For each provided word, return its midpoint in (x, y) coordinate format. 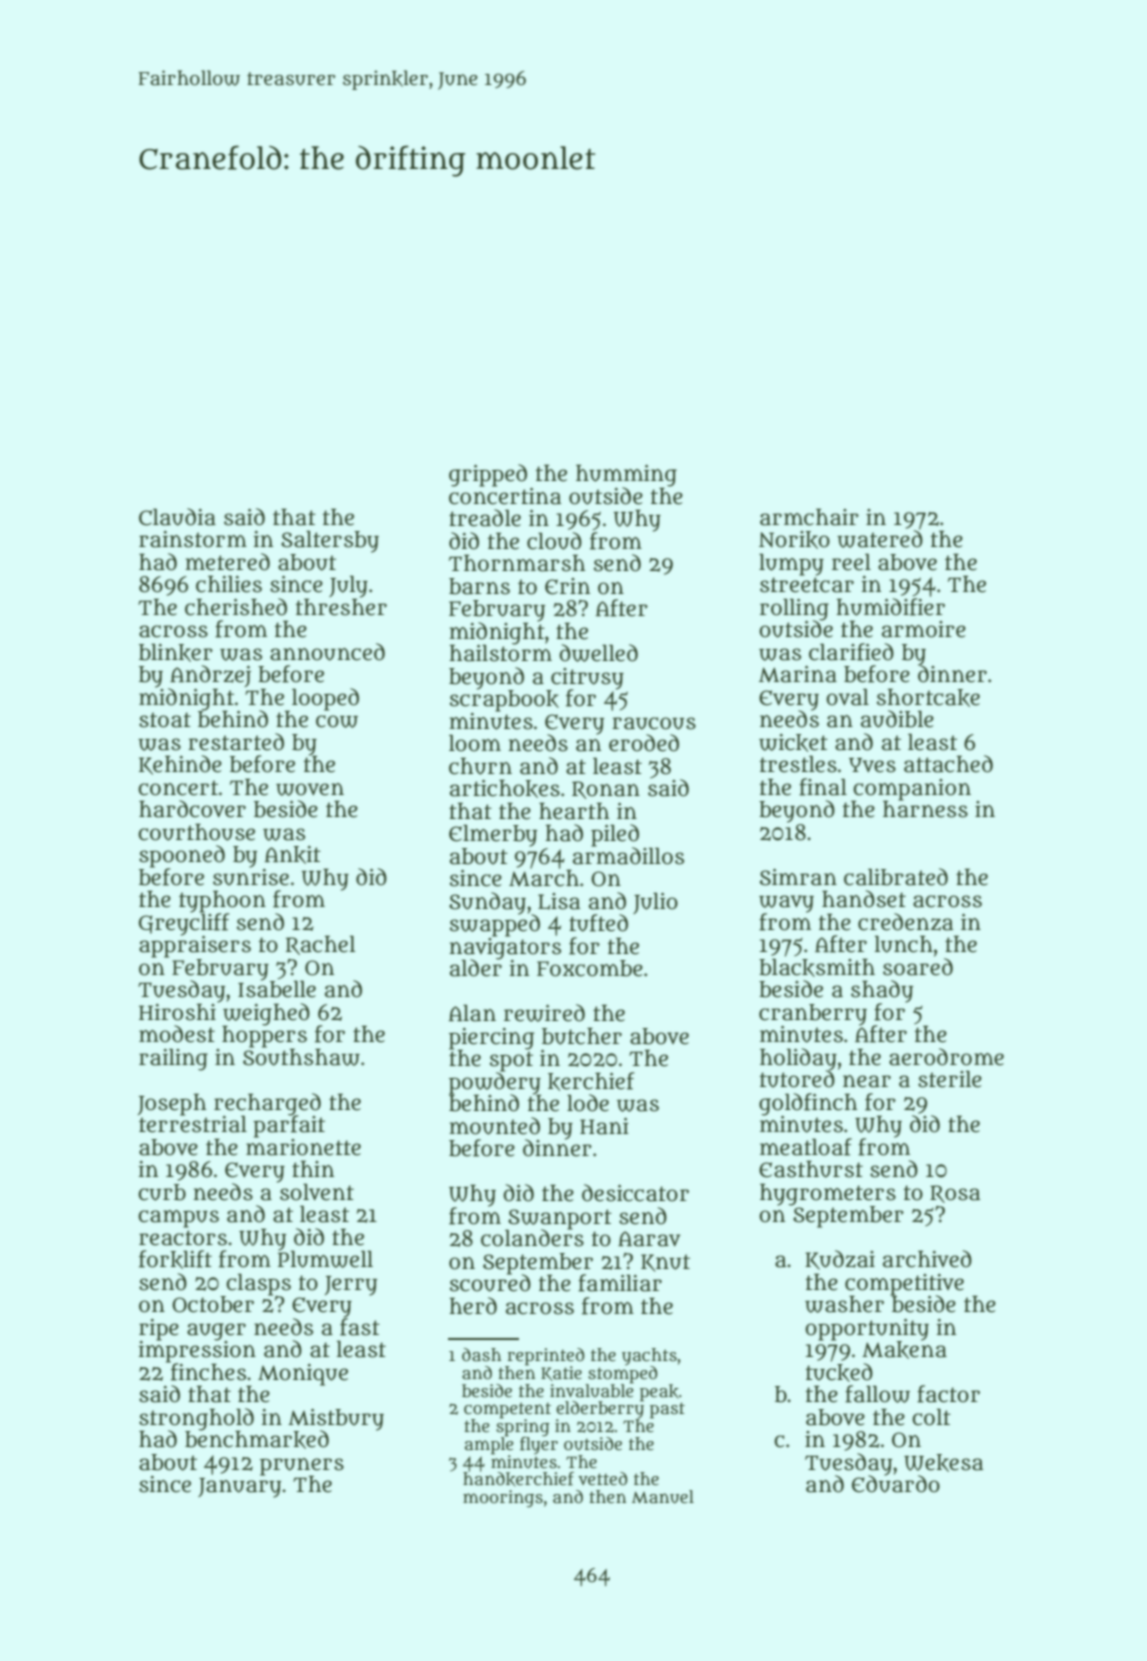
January (239, 1488)
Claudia (177, 517)
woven (310, 789)
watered (880, 539)
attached (948, 764)
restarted (236, 742)
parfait (289, 1126)
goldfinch (808, 1104)
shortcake (928, 697)
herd (473, 1306)
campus (178, 1219)
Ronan (606, 790)
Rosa (955, 1194)
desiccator (635, 1193)
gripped (488, 475)
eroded (644, 743)
